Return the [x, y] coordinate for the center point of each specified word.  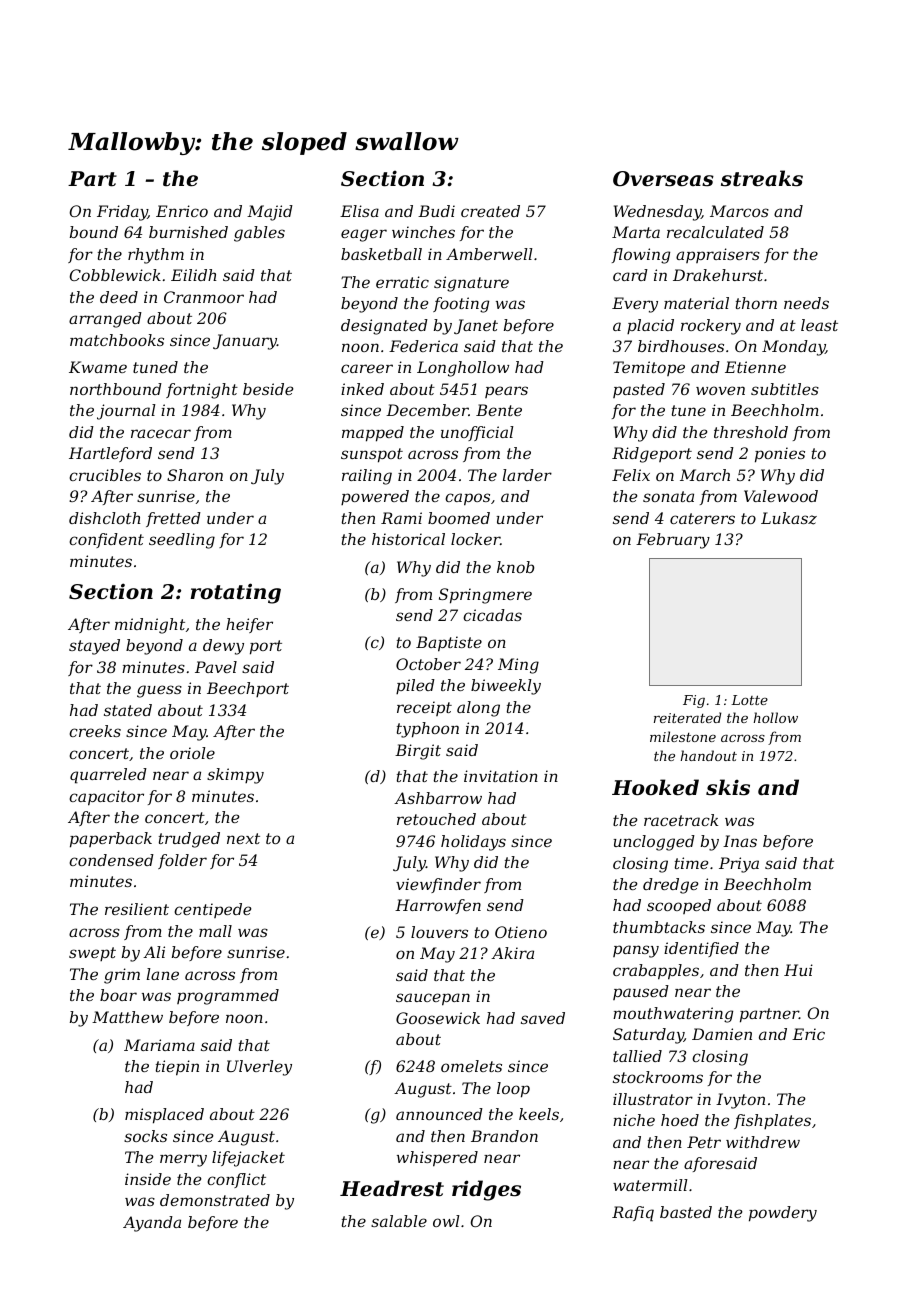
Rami [401, 518]
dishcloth [105, 518]
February [673, 541]
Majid [270, 213]
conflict [236, 1180]
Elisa [359, 211]
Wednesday [657, 213]
